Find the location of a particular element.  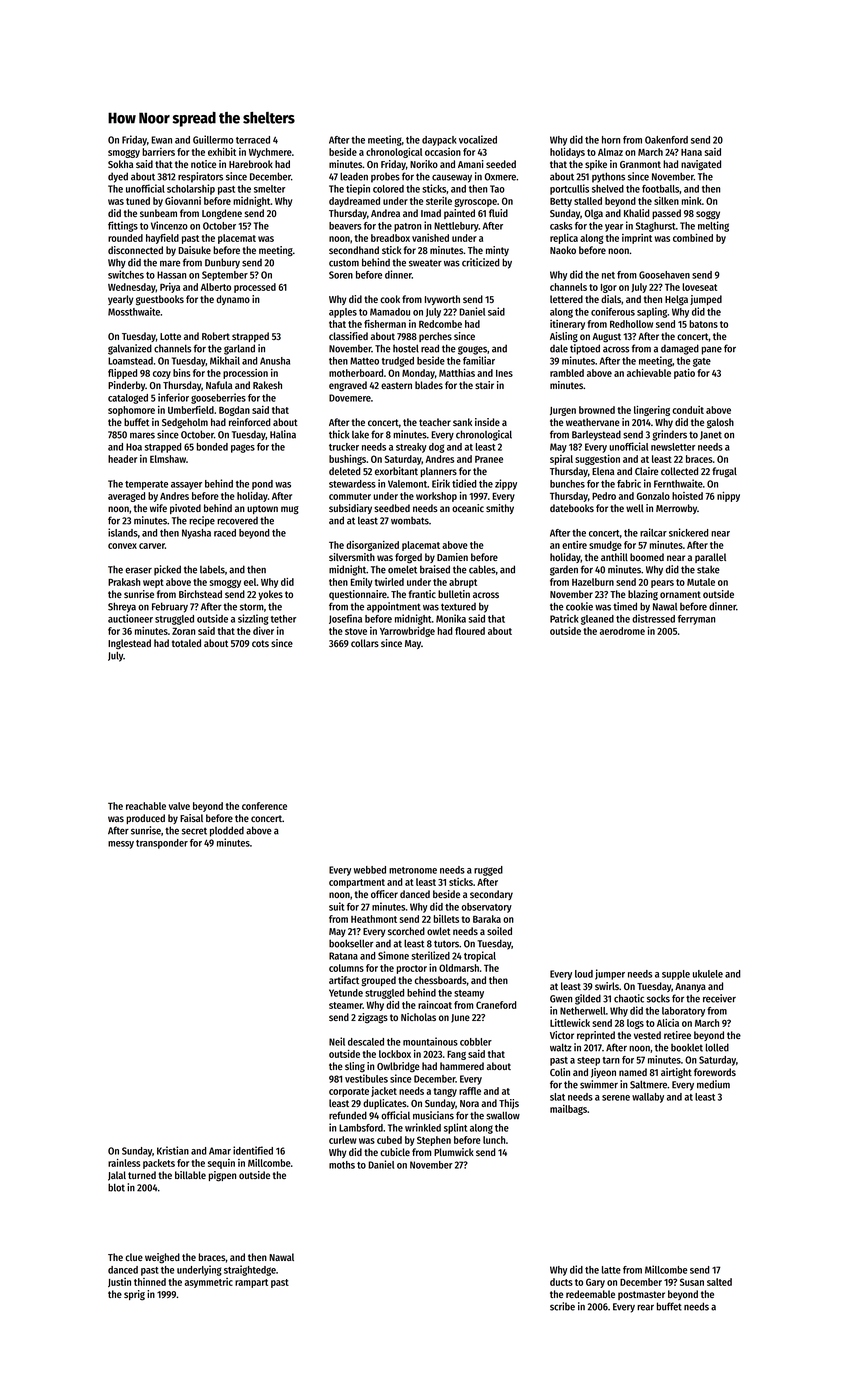

floured is located at coordinates (470, 631).
